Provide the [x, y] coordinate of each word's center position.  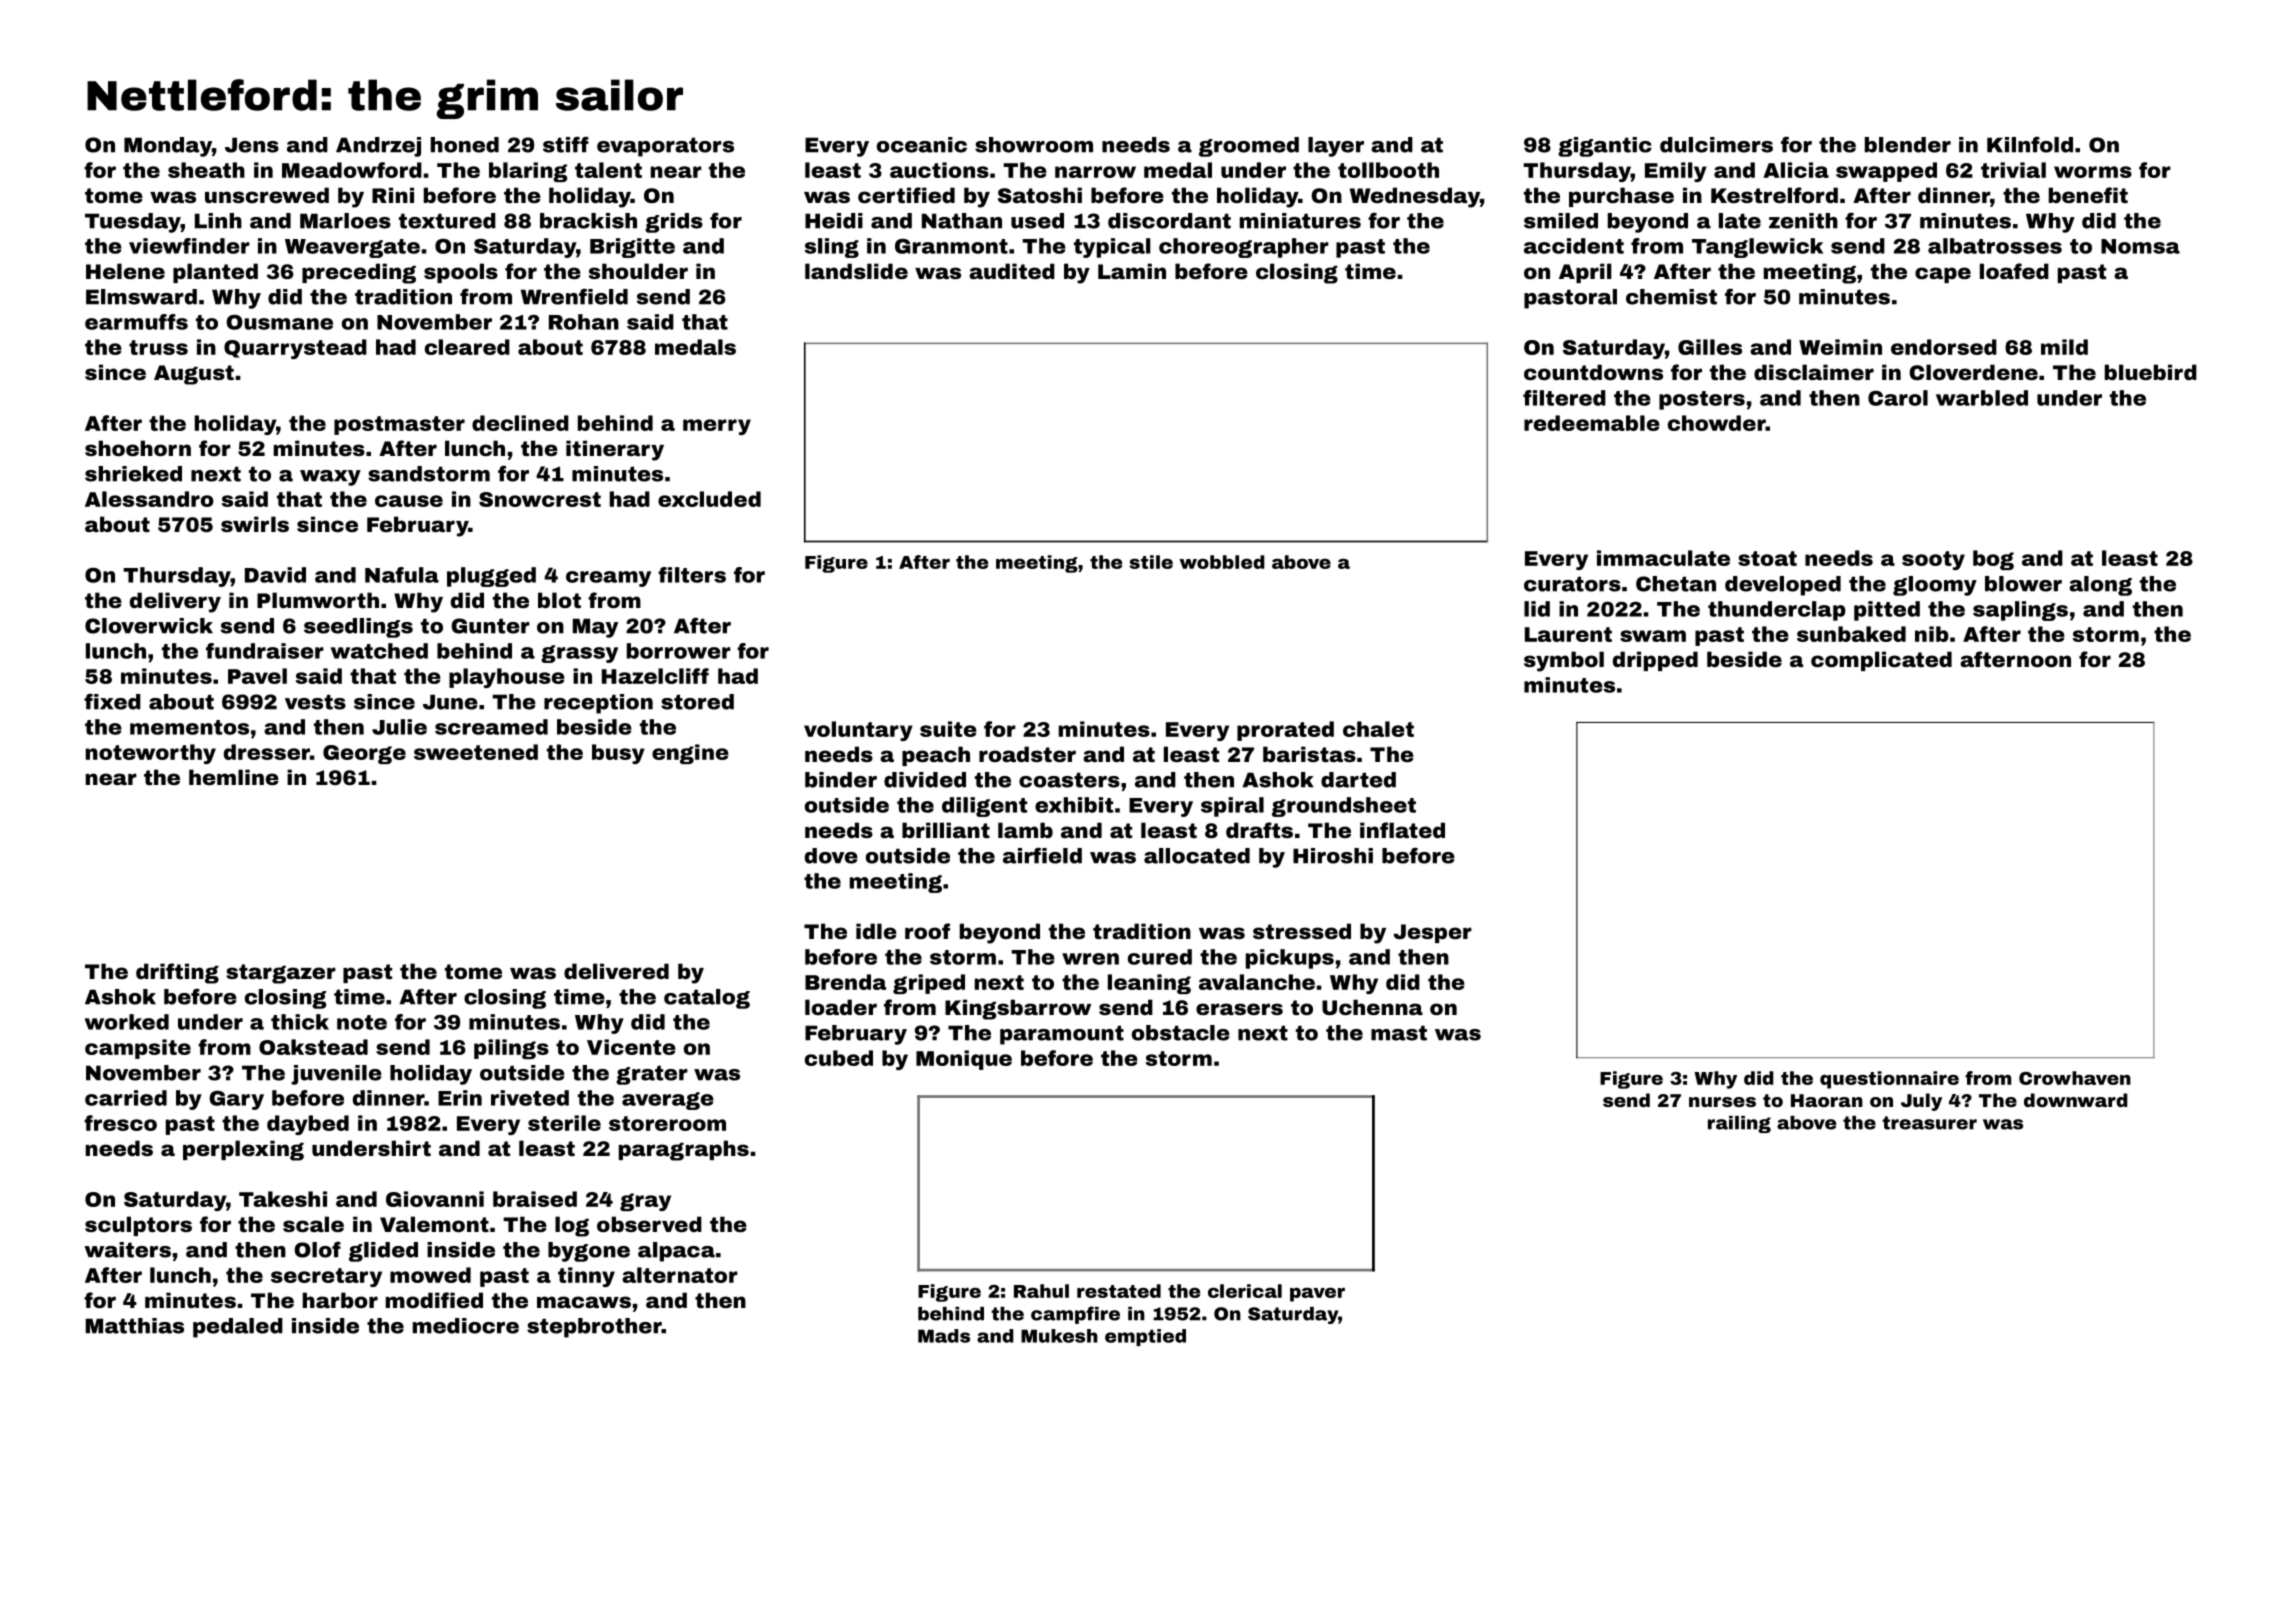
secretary [326, 1277]
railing [1739, 1124]
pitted [1887, 611]
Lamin [1132, 271]
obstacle [1181, 1033]
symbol [1564, 661]
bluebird [2151, 372]
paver [1317, 1294]
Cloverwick [149, 626]
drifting [177, 973]
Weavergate [352, 248]
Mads [944, 1336]
